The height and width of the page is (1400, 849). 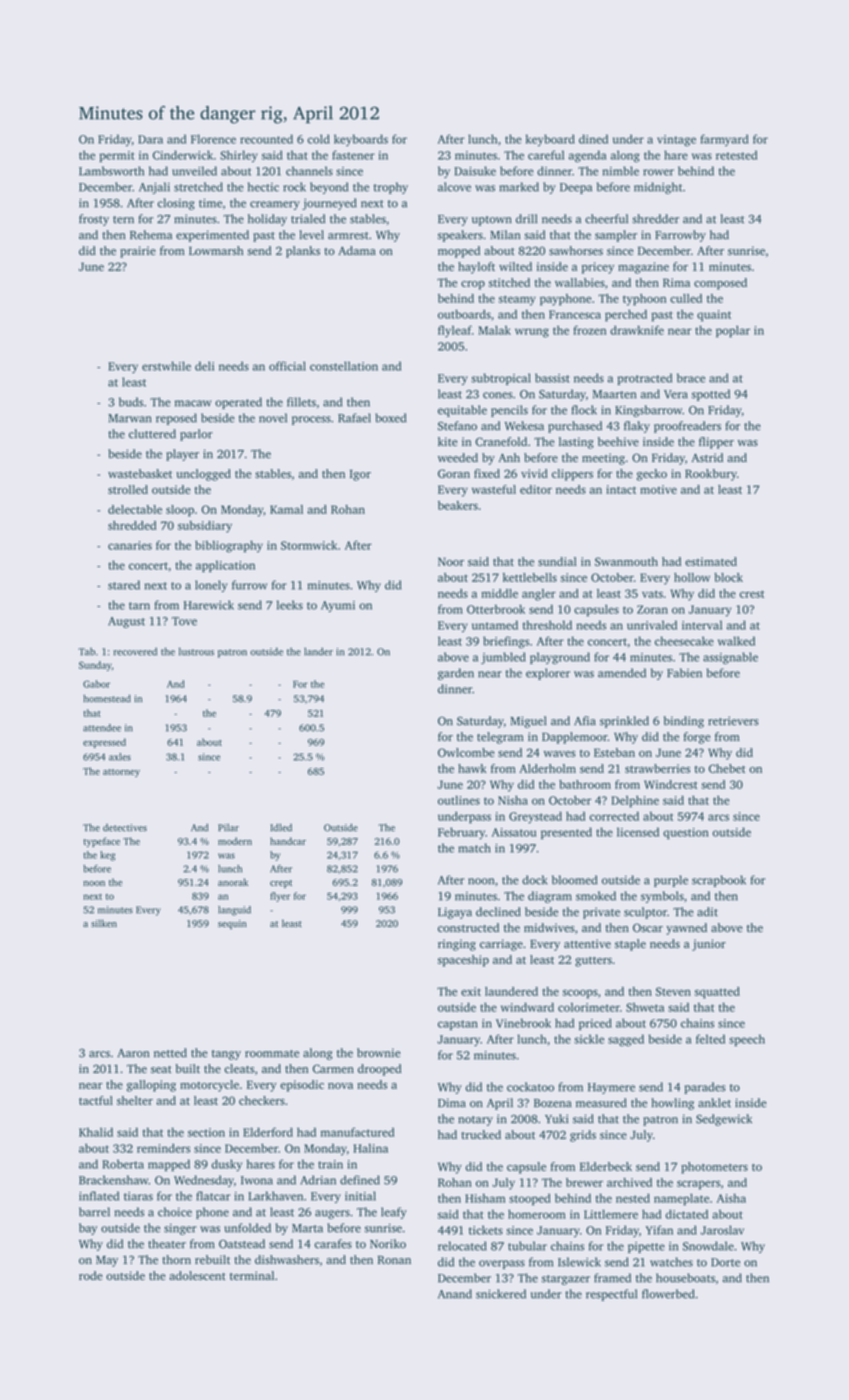 I want to click on buds, so click(x=131, y=402).
